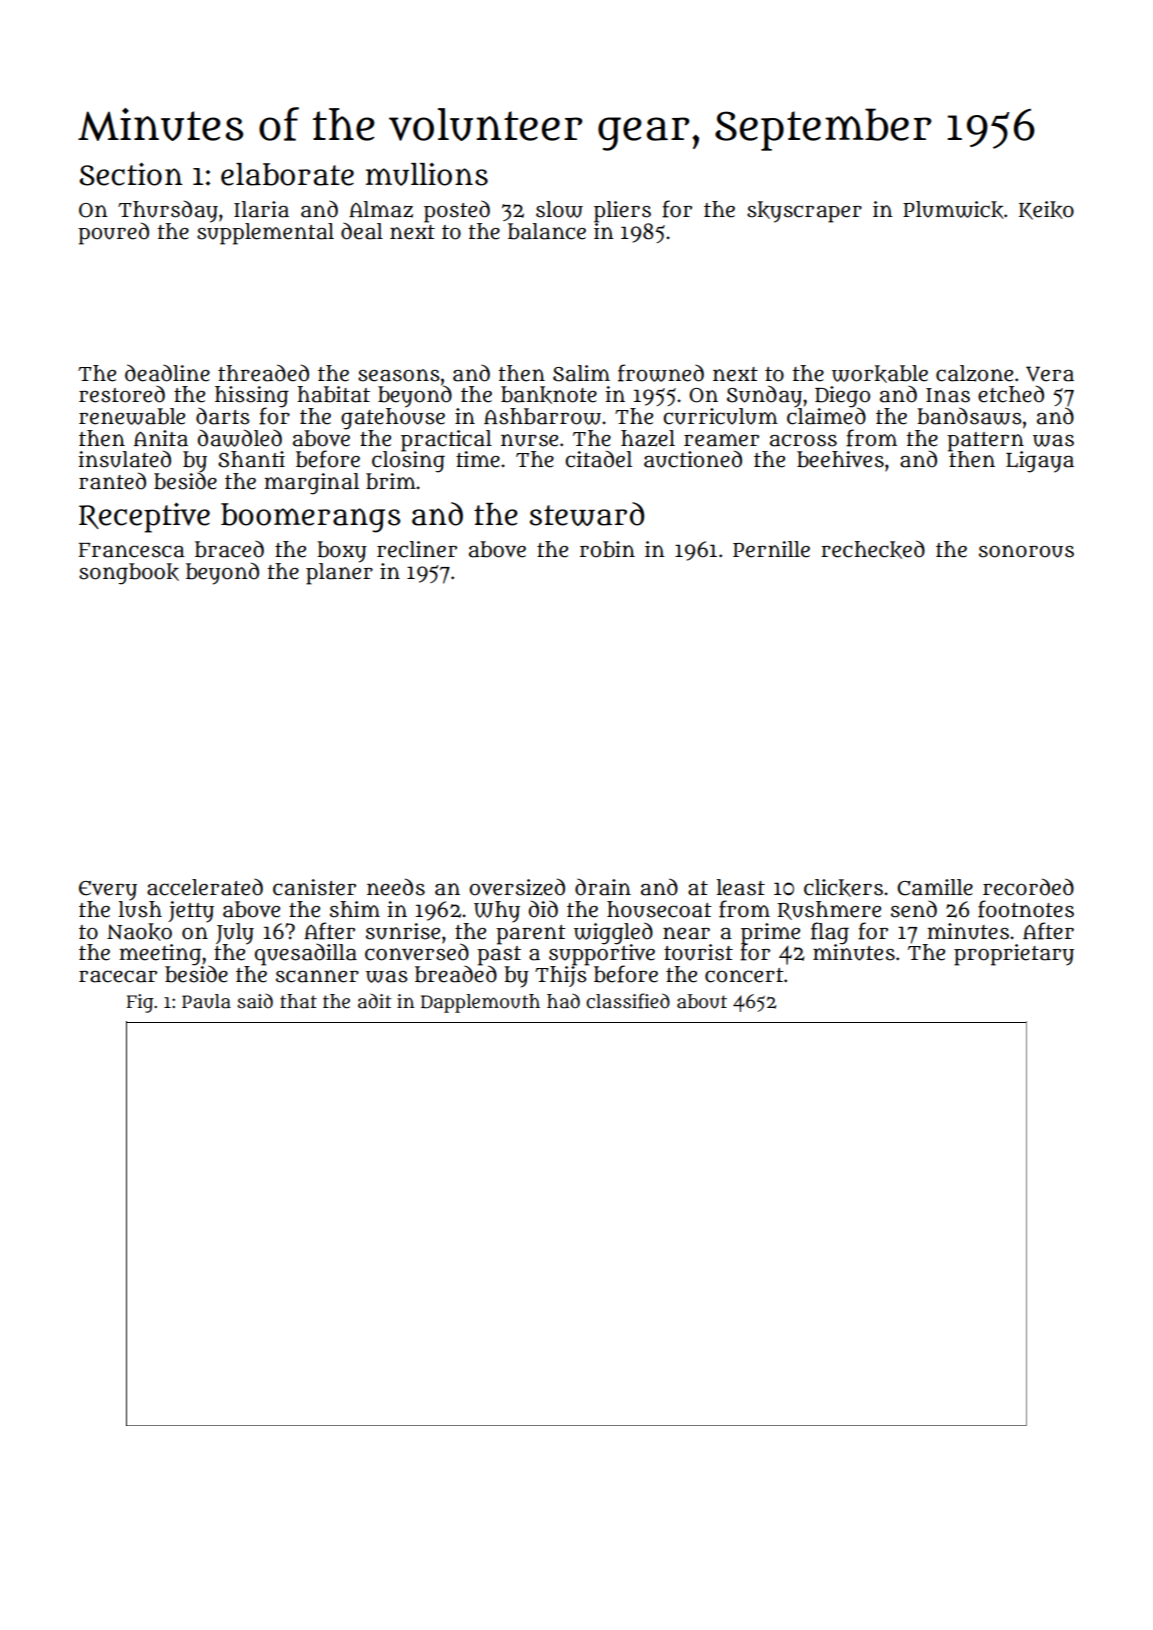 This screenshot has width=1153, height=1630. Describe the element at coordinates (287, 174) in the screenshot. I see `elaborate` at that location.
